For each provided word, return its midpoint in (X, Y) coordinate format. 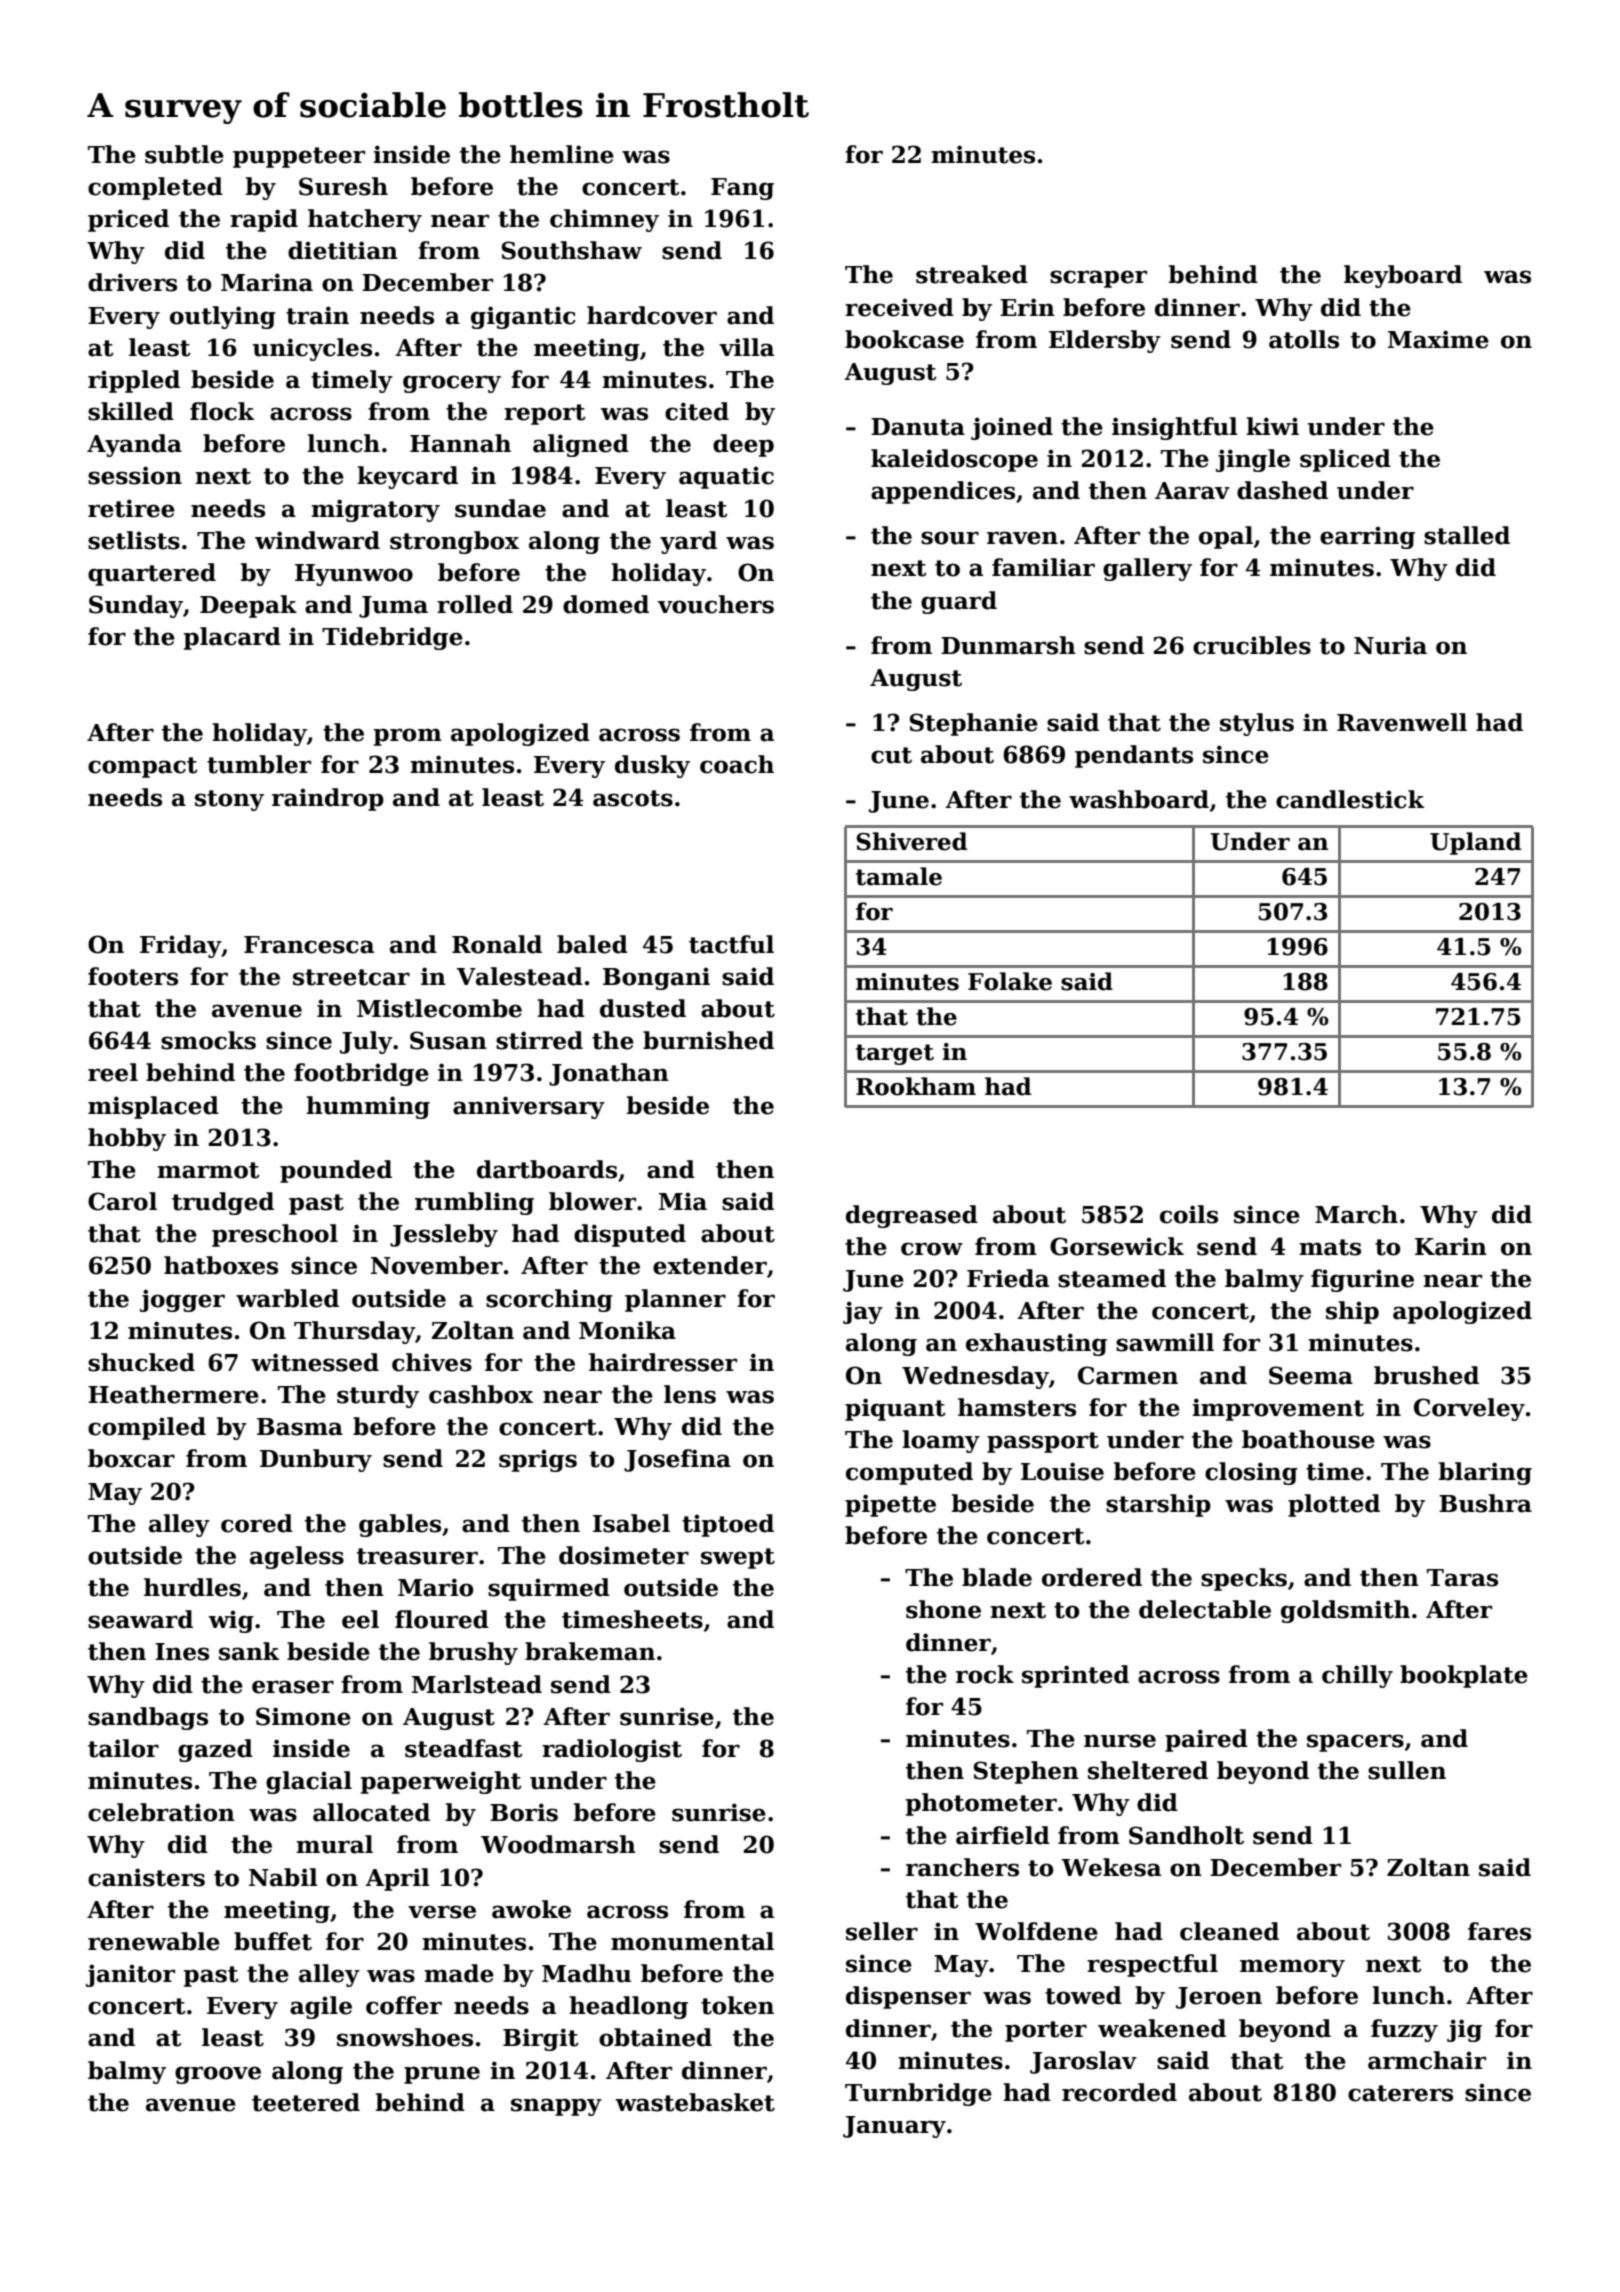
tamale (899, 876)
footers (133, 976)
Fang (742, 189)
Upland (1475, 843)
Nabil (283, 1877)
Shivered (912, 841)
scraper (1098, 279)
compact (143, 767)
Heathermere (173, 1394)
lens (690, 1394)
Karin (1451, 1246)
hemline (562, 154)
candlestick (1350, 799)
